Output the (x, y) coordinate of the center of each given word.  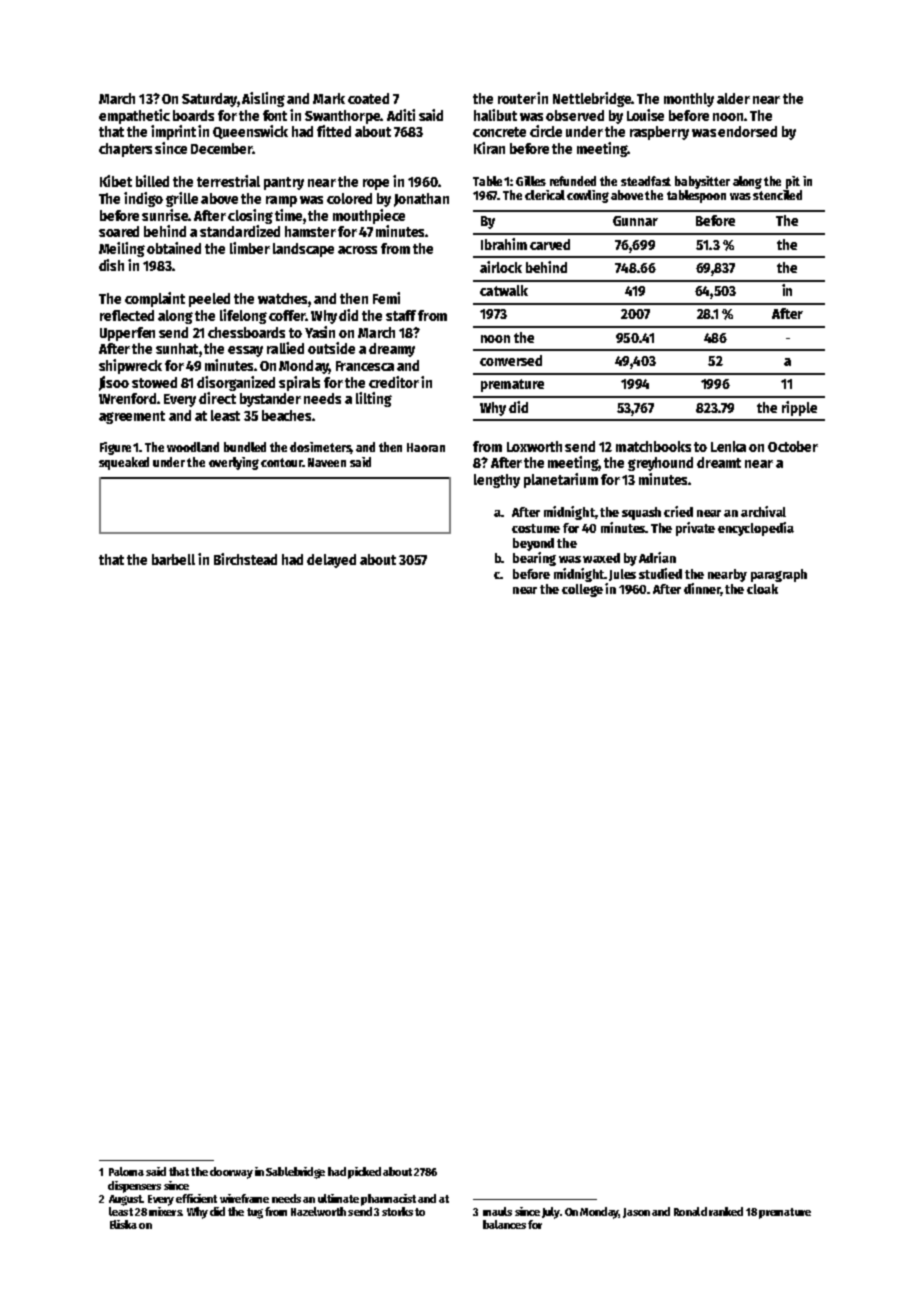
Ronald (690, 1211)
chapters (125, 150)
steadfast (646, 181)
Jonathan (421, 200)
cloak (762, 589)
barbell (173, 559)
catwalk (504, 290)
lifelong (243, 316)
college (582, 590)
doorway (231, 1173)
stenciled (777, 195)
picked (364, 1173)
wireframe (244, 1198)
